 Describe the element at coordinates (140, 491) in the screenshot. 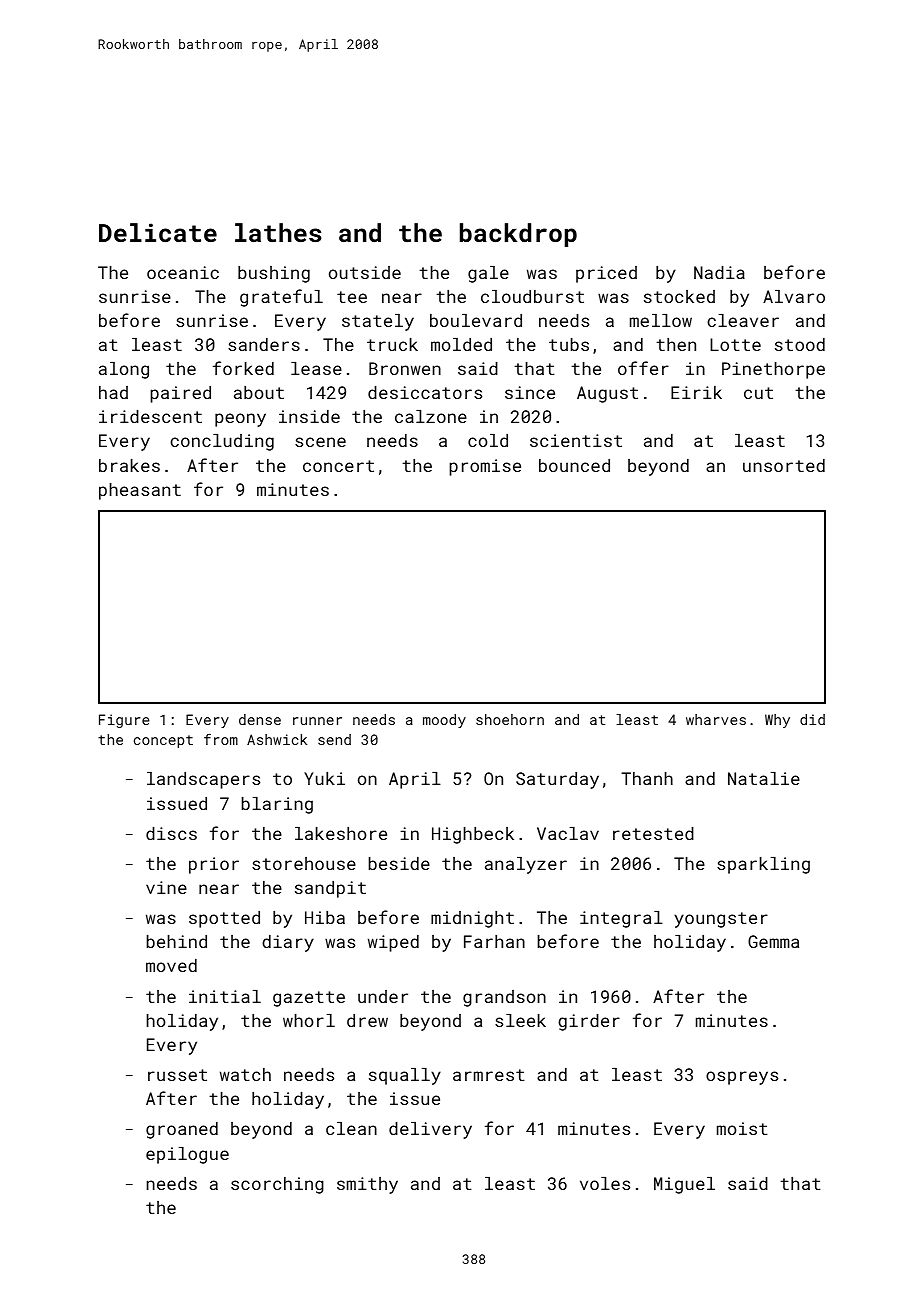

I see `pheasant` at that location.
